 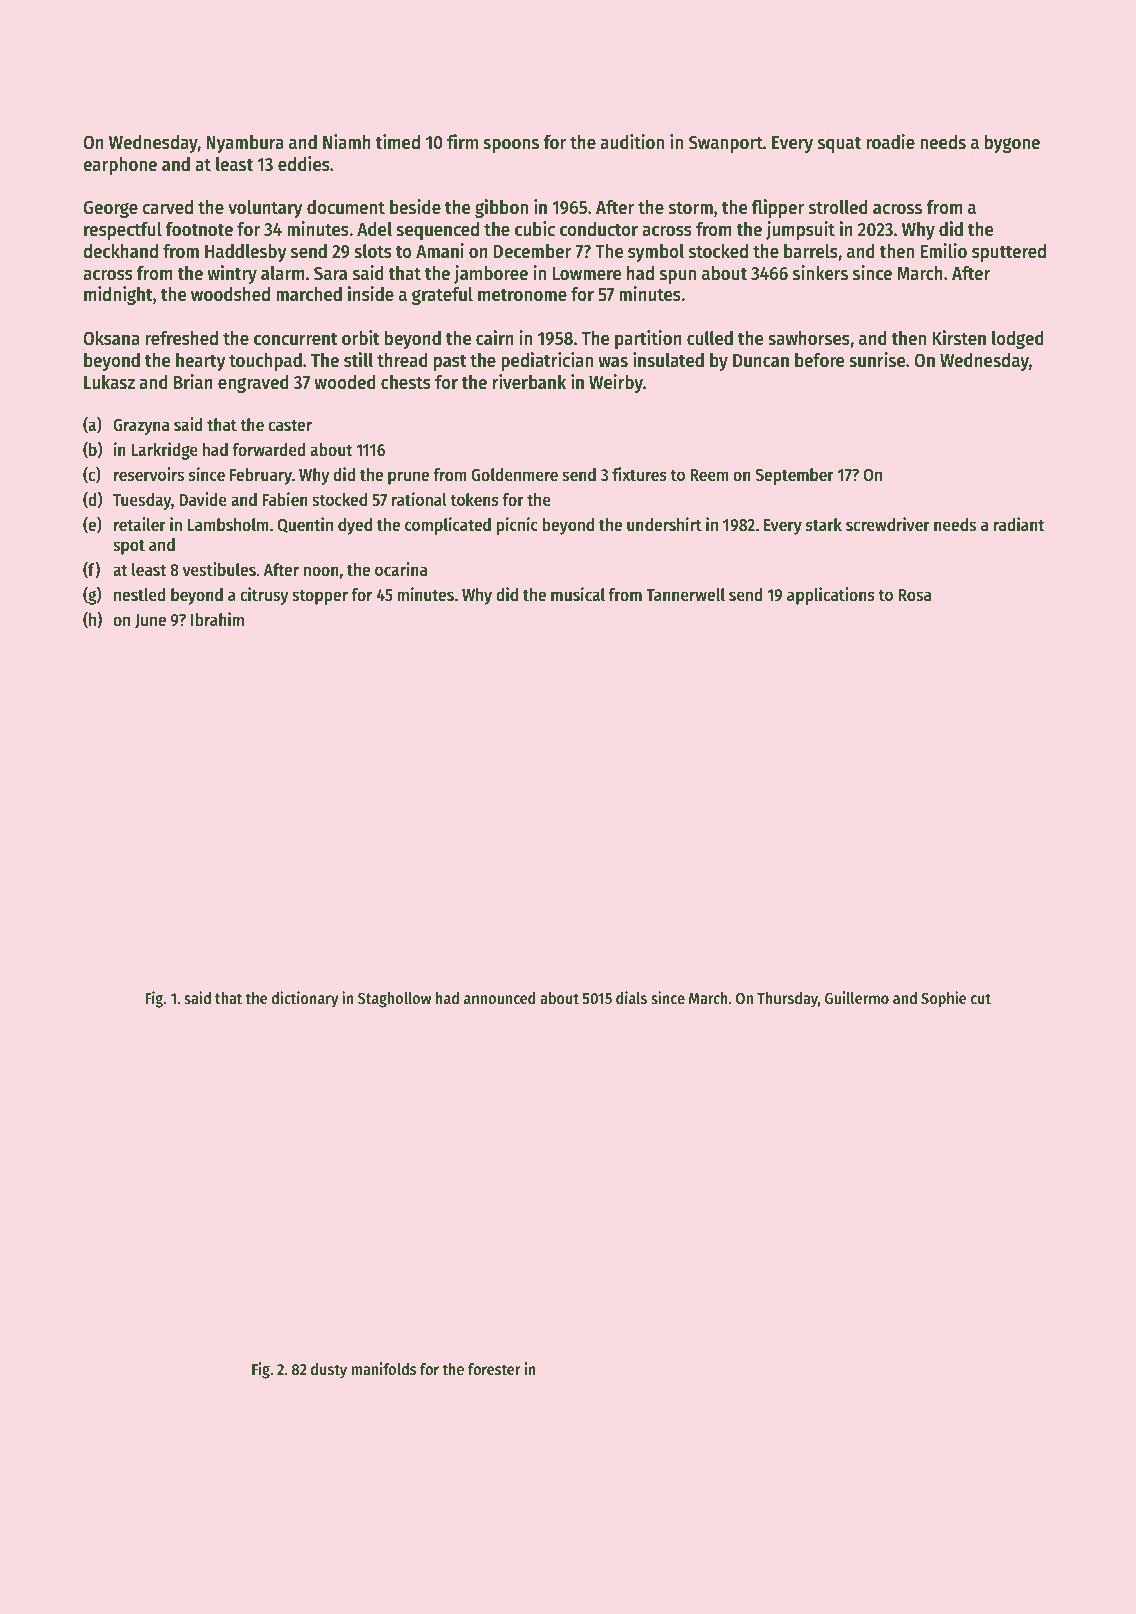 I want to click on announced, so click(x=500, y=998).
